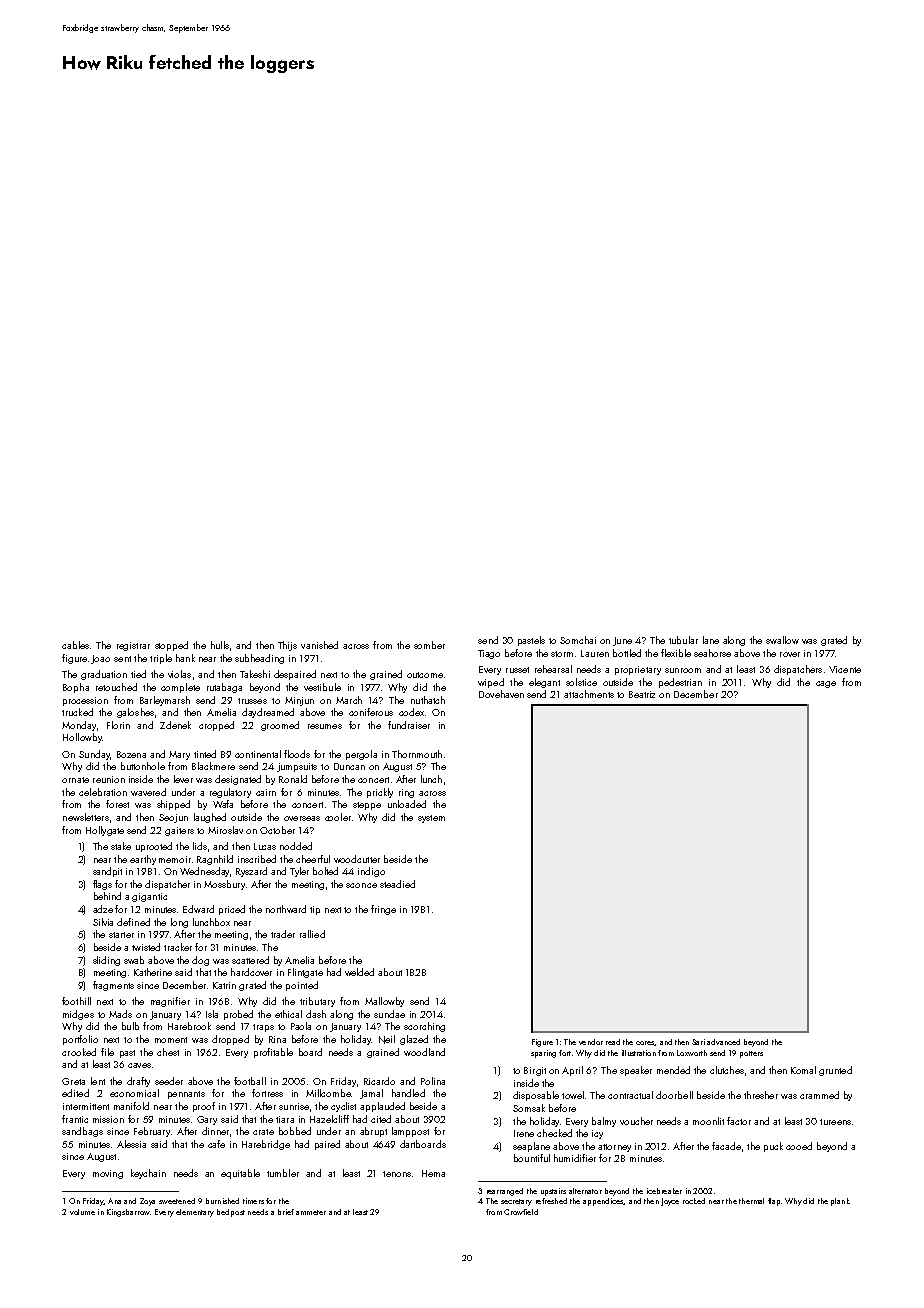 This screenshot has height=1308, width=924. What do you see at coordinates (116, 687) in the screenshot?
I see `retouched` at bounding box center [116, 687].
